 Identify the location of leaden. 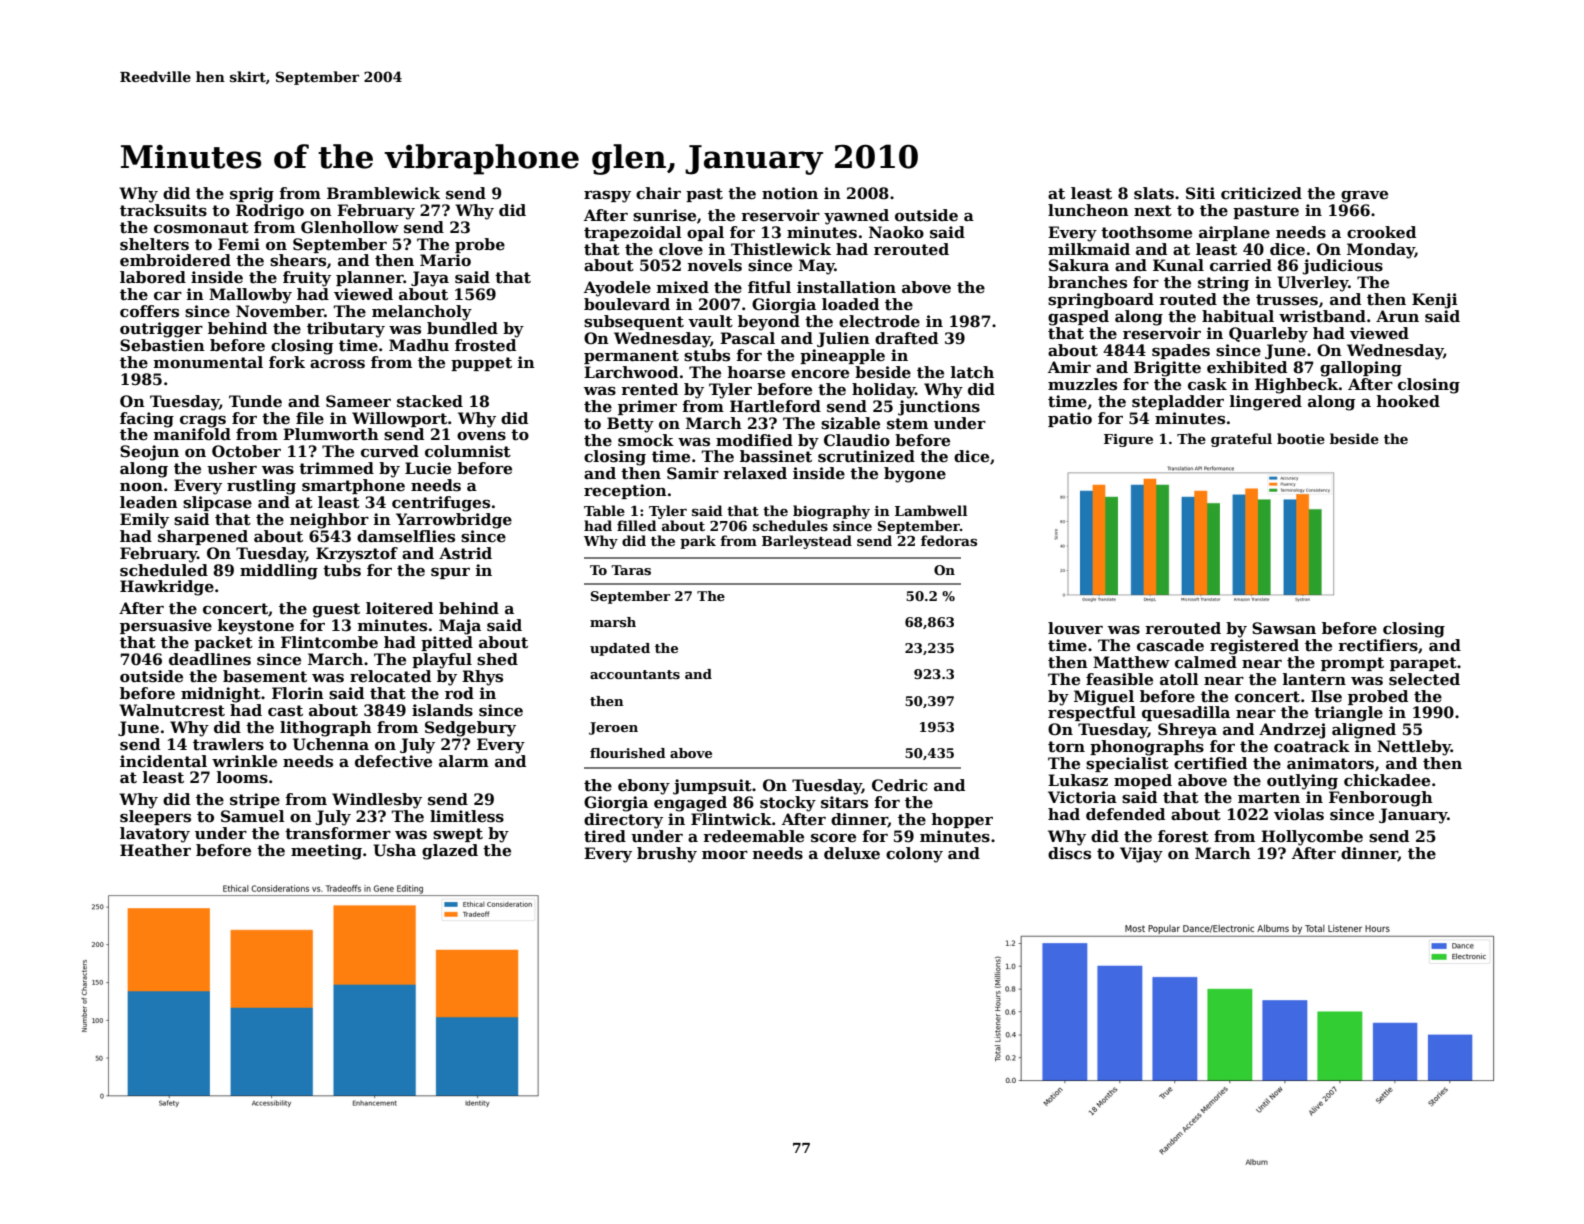
(149, 502).
